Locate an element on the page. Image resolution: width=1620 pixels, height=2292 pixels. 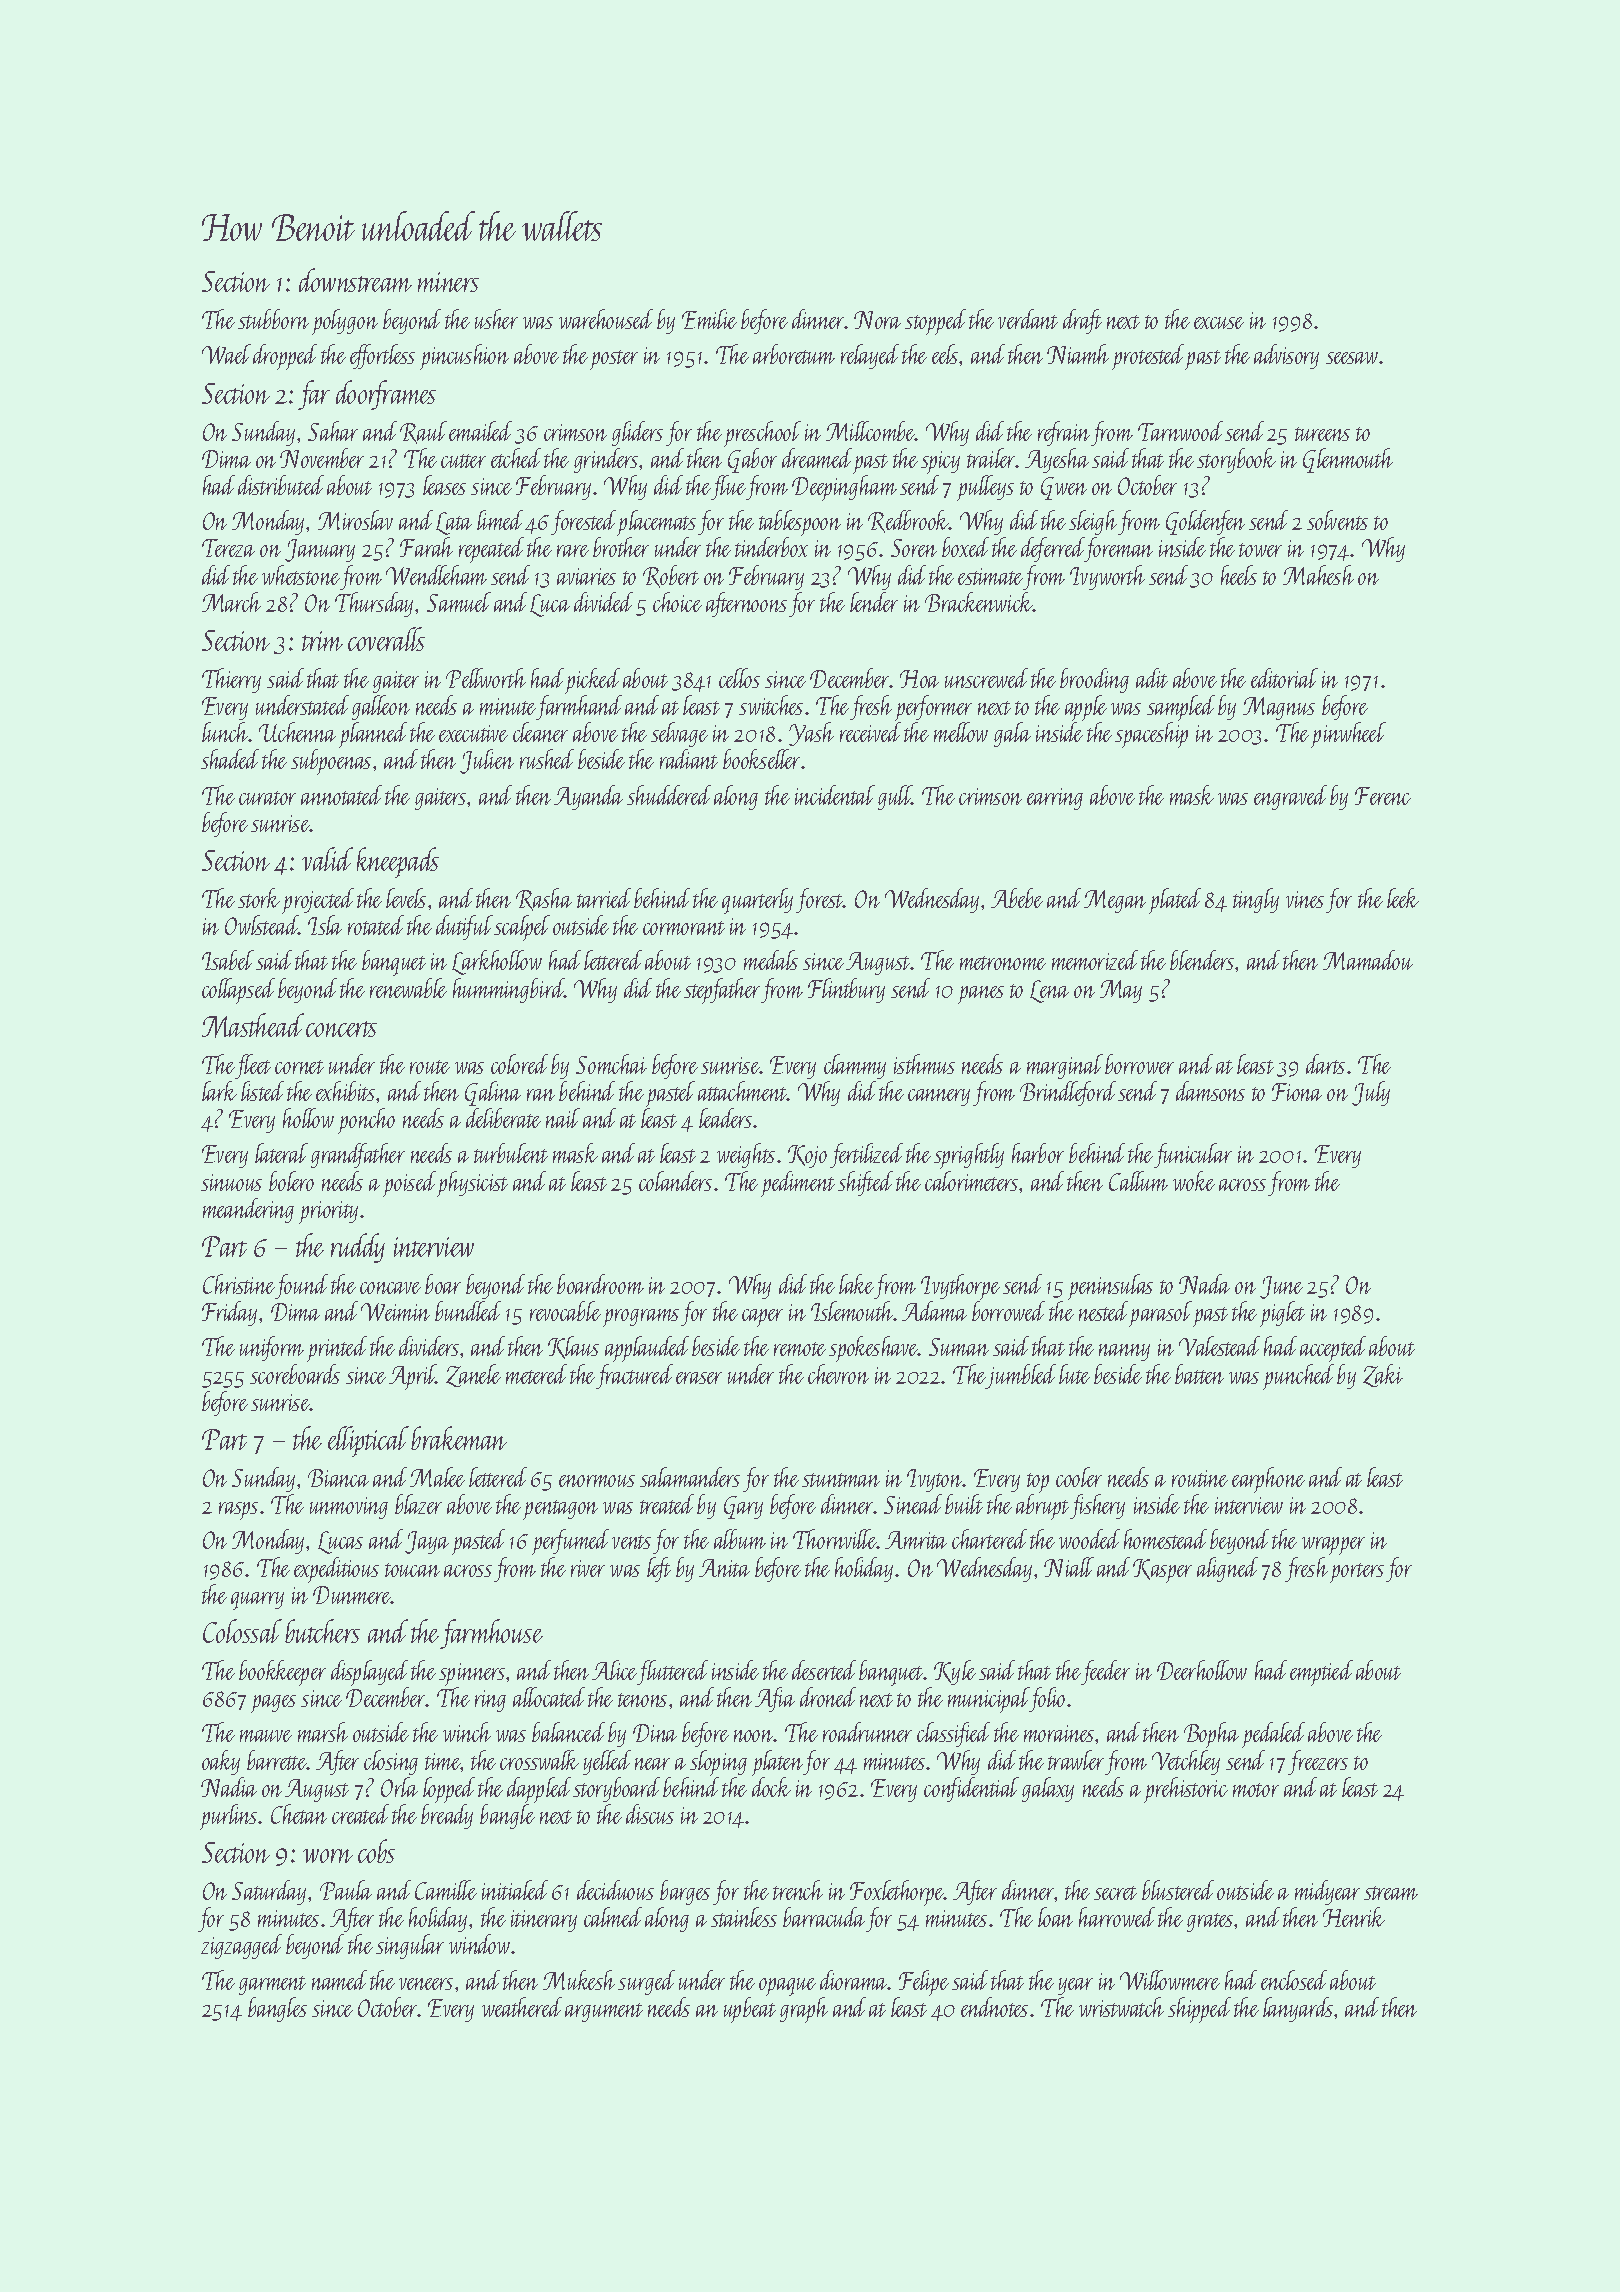
Willowmere is located at coordinates (1170, 1980).
